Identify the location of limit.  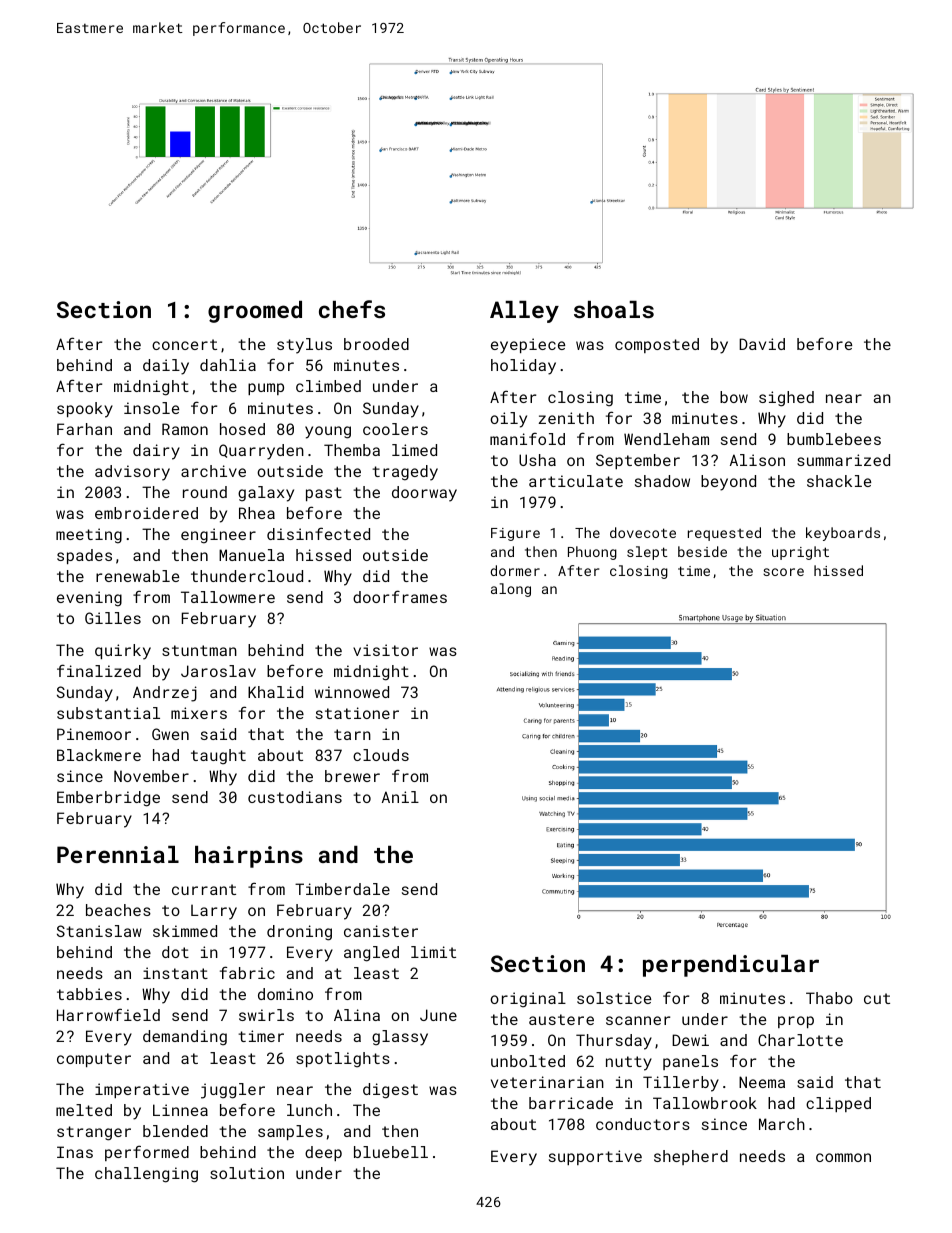
(433, 952).
